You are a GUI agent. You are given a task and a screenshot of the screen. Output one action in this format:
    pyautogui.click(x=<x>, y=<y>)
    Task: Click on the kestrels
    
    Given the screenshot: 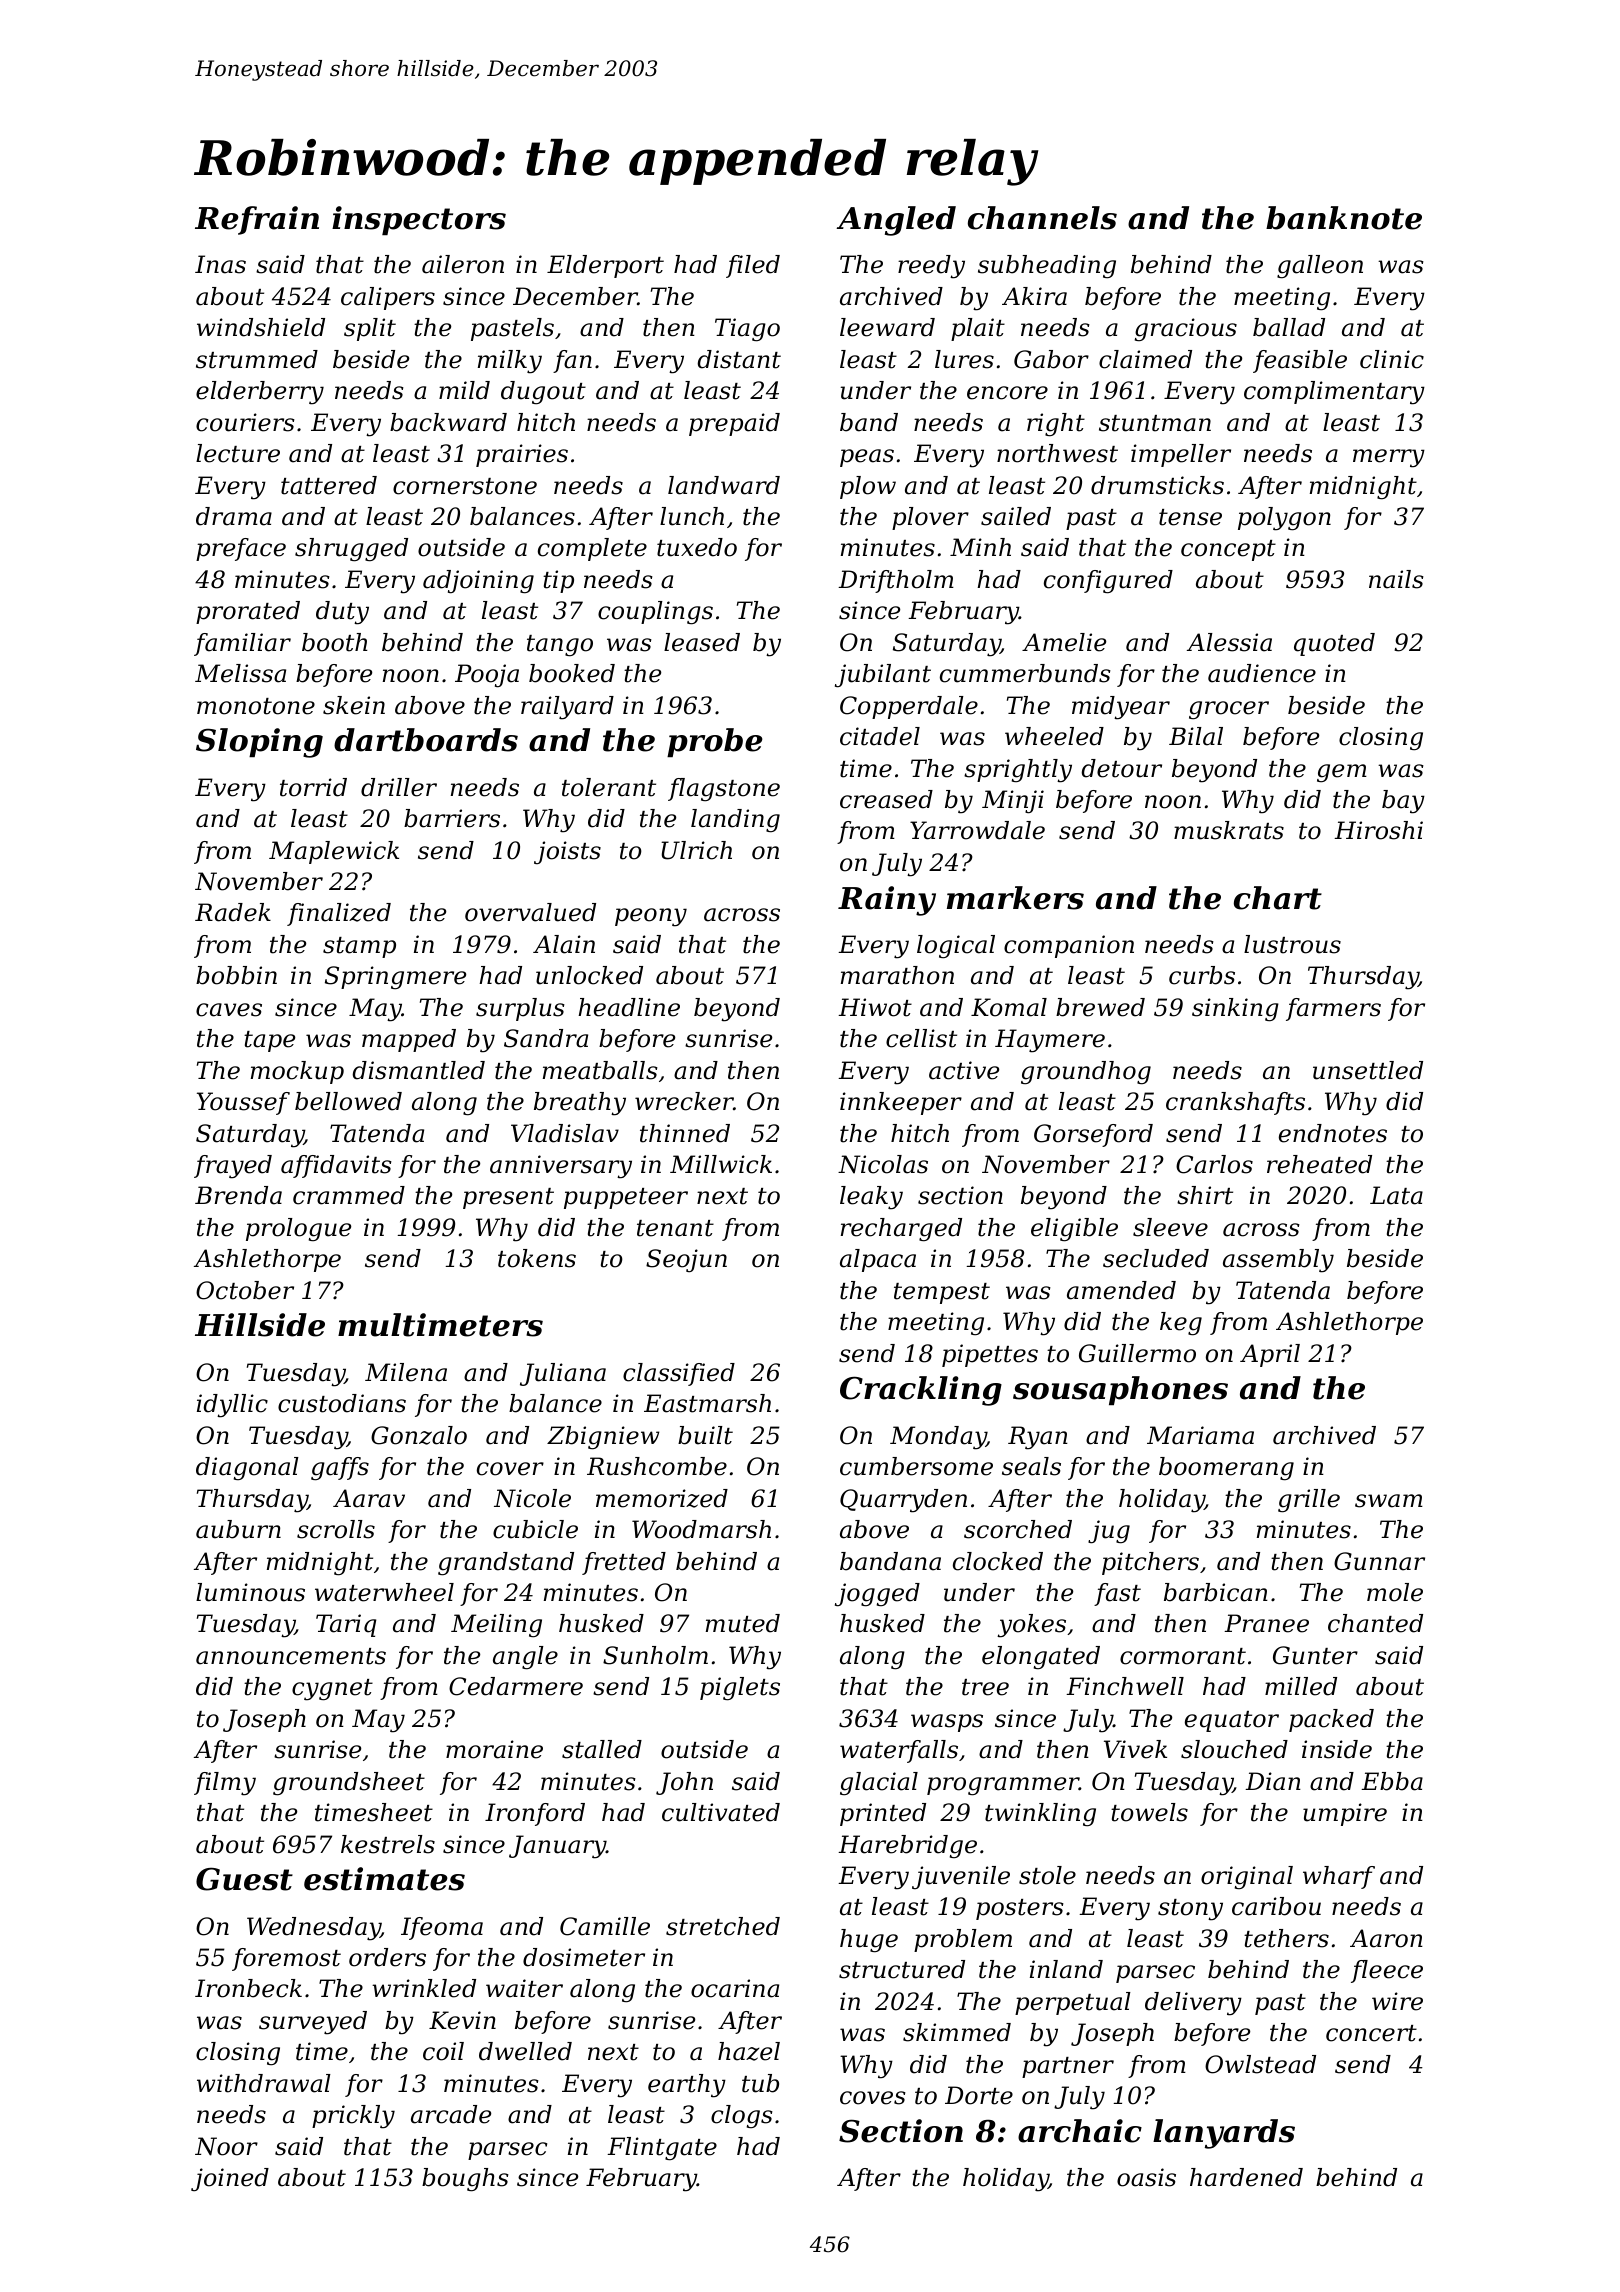 What is the action you would take?
    pyautogui.click(x=388, y=1844)
